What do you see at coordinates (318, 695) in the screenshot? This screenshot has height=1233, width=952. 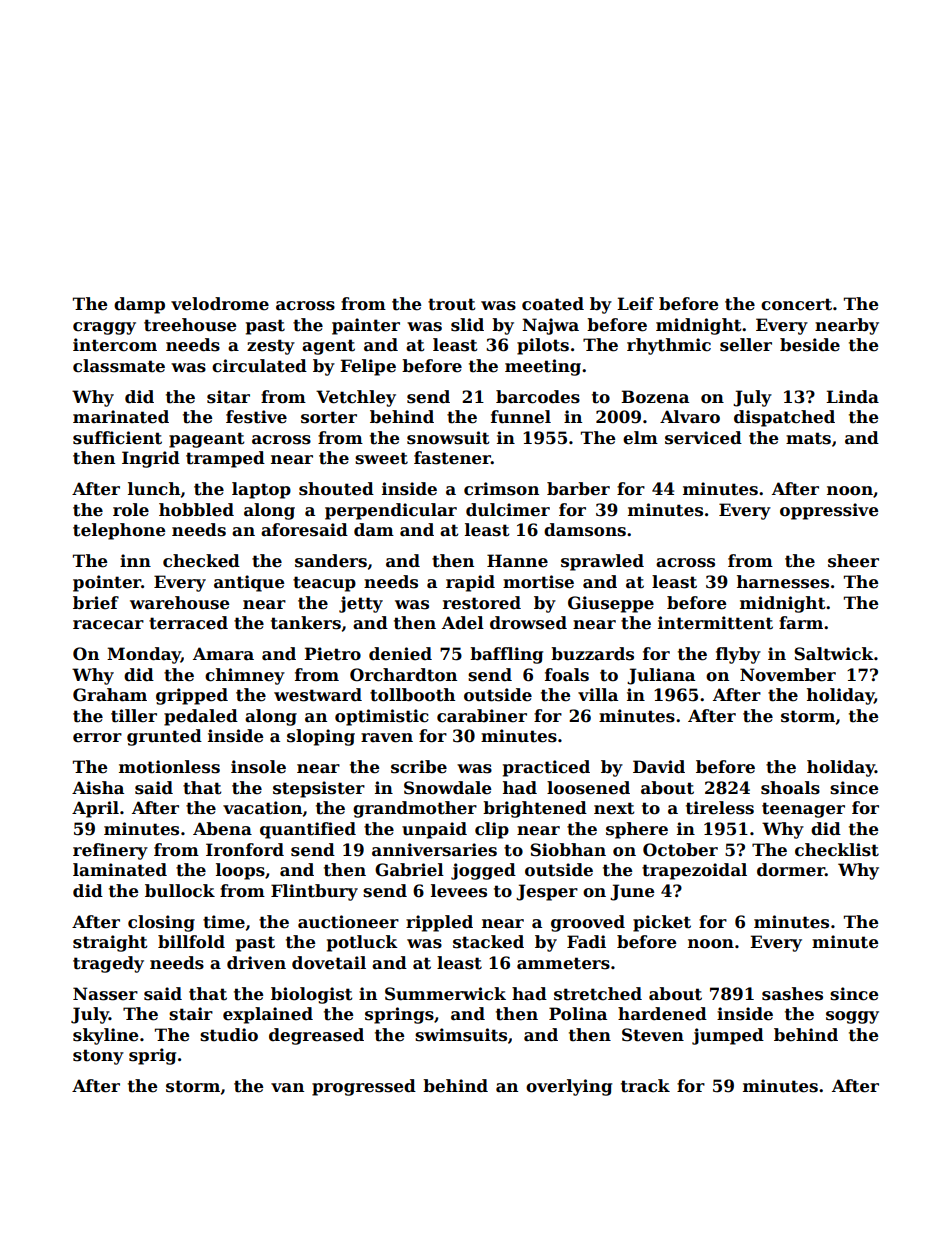 I see `westward` at bounding box center [318, 695].
